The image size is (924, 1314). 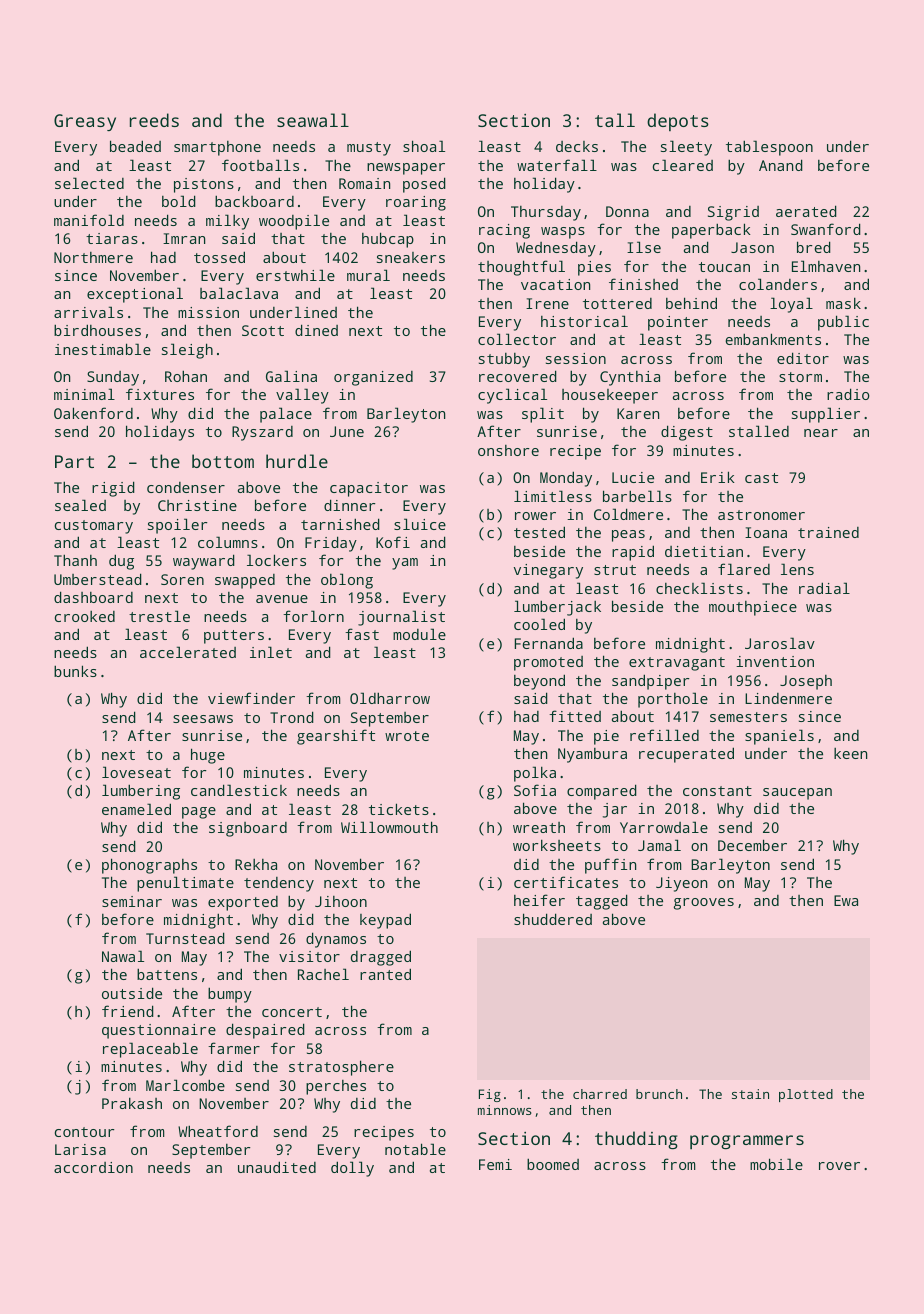 I want to click on tablespoon, so click(x=769, y=148).
